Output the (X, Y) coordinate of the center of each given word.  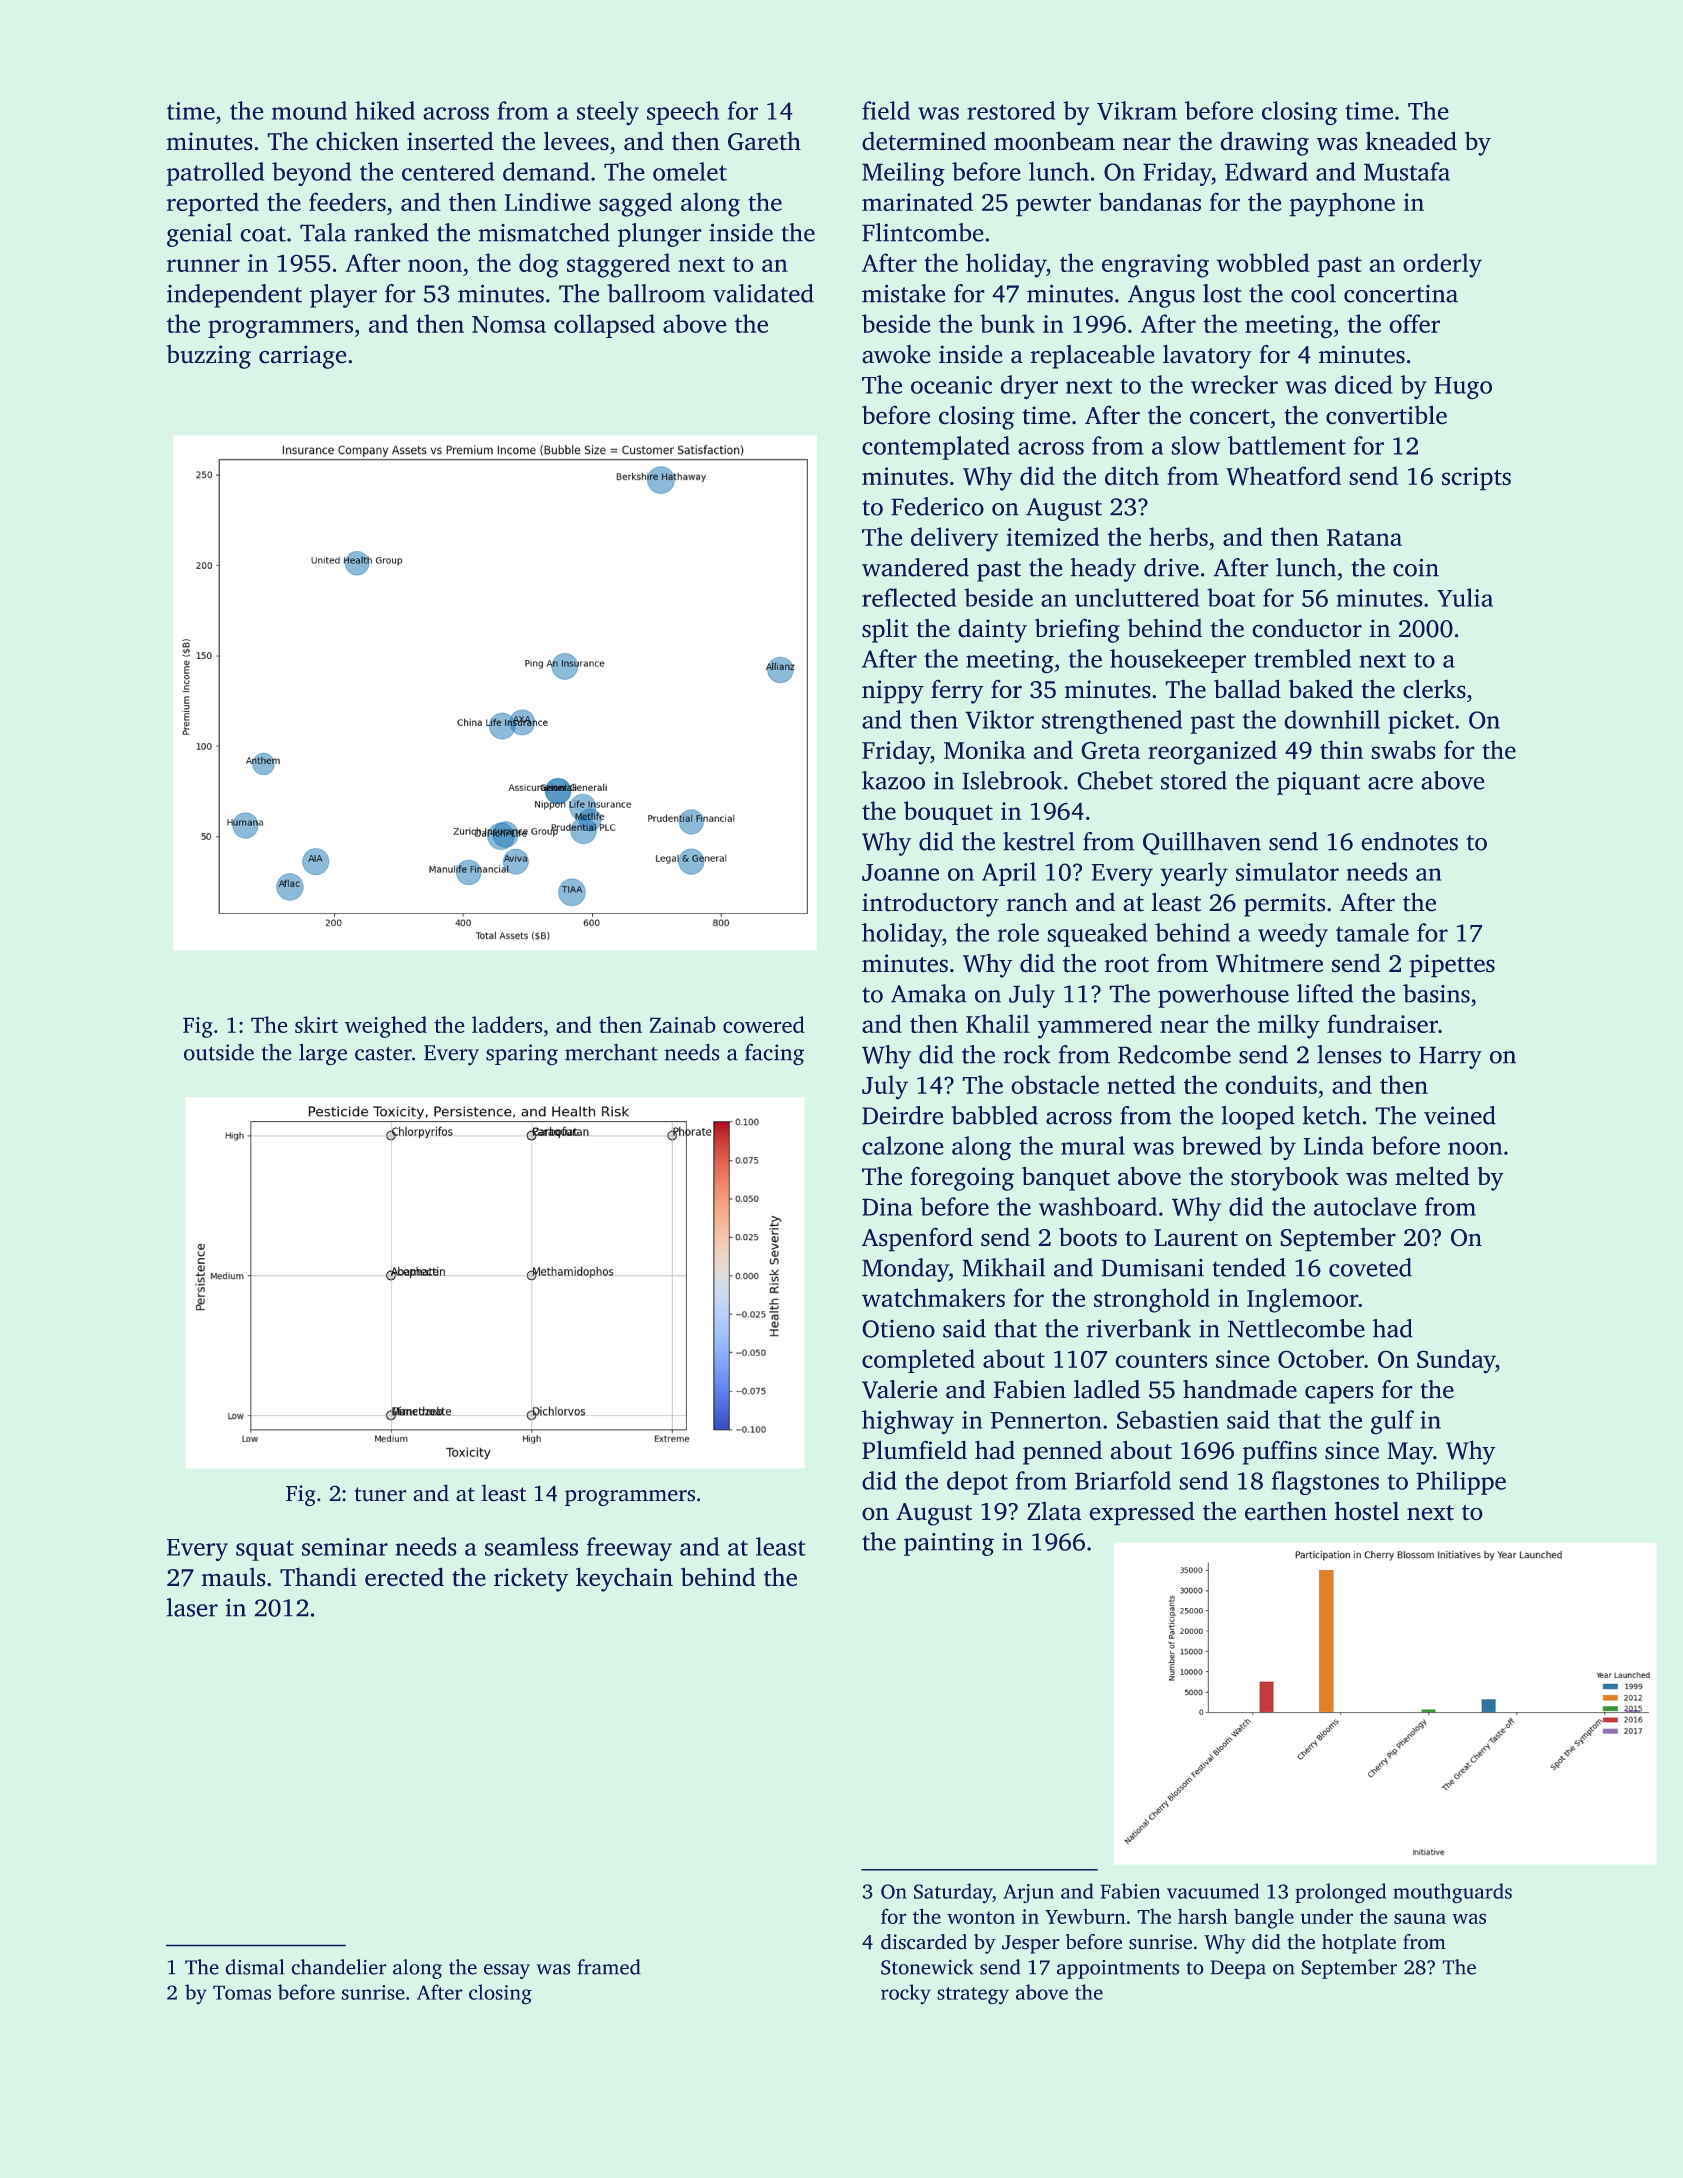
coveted (1370, 1267)
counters (1161, 1360)
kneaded (1411, 141)
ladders (507, 1024)
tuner (380, 1494)
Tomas (242, 1993)
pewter (1053, 206)
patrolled (215, 174)
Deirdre (902, 1115)
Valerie (899, 1389)
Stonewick (927, 1967)
